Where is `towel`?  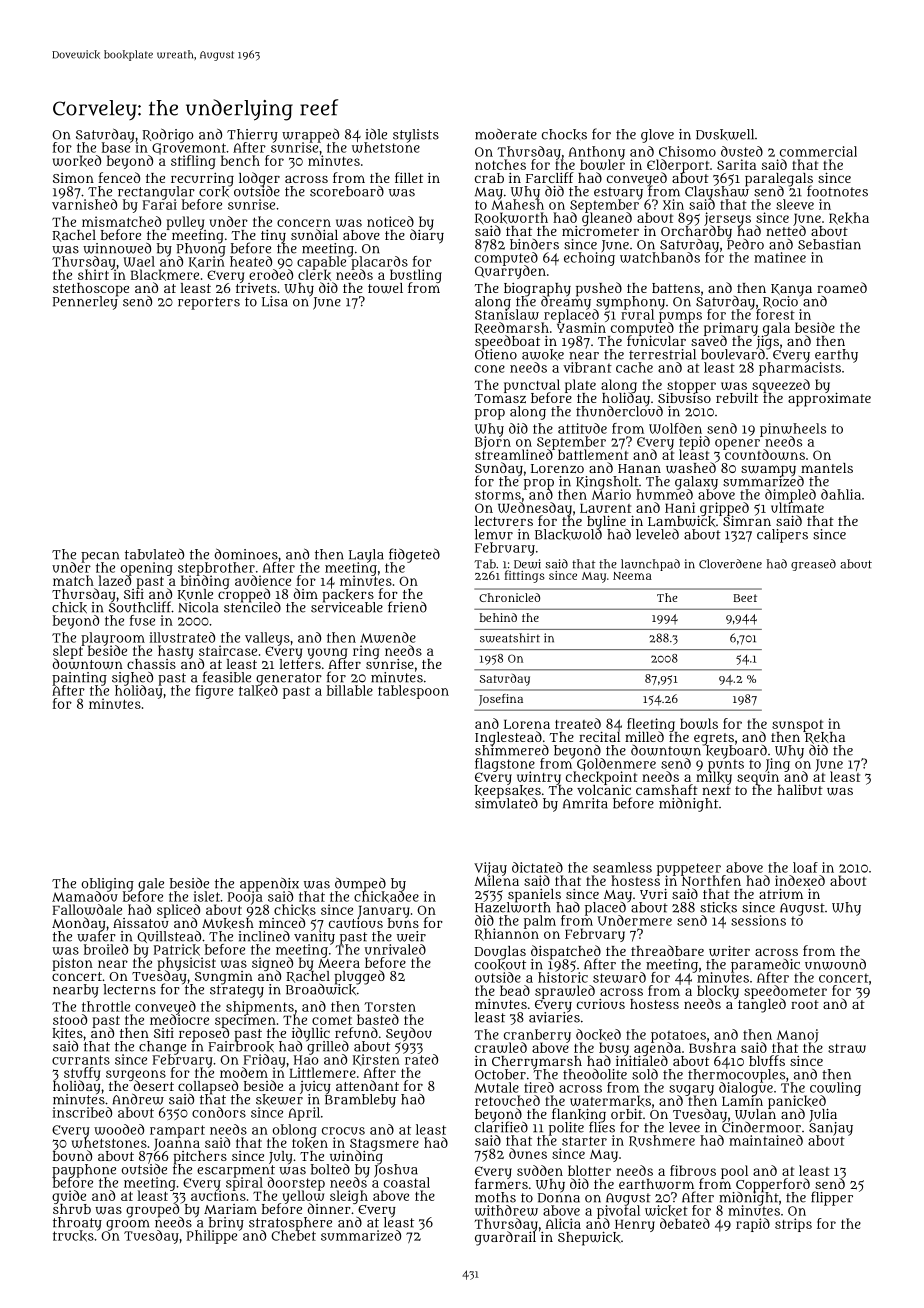 towel is located at coordinates (385, 288).
